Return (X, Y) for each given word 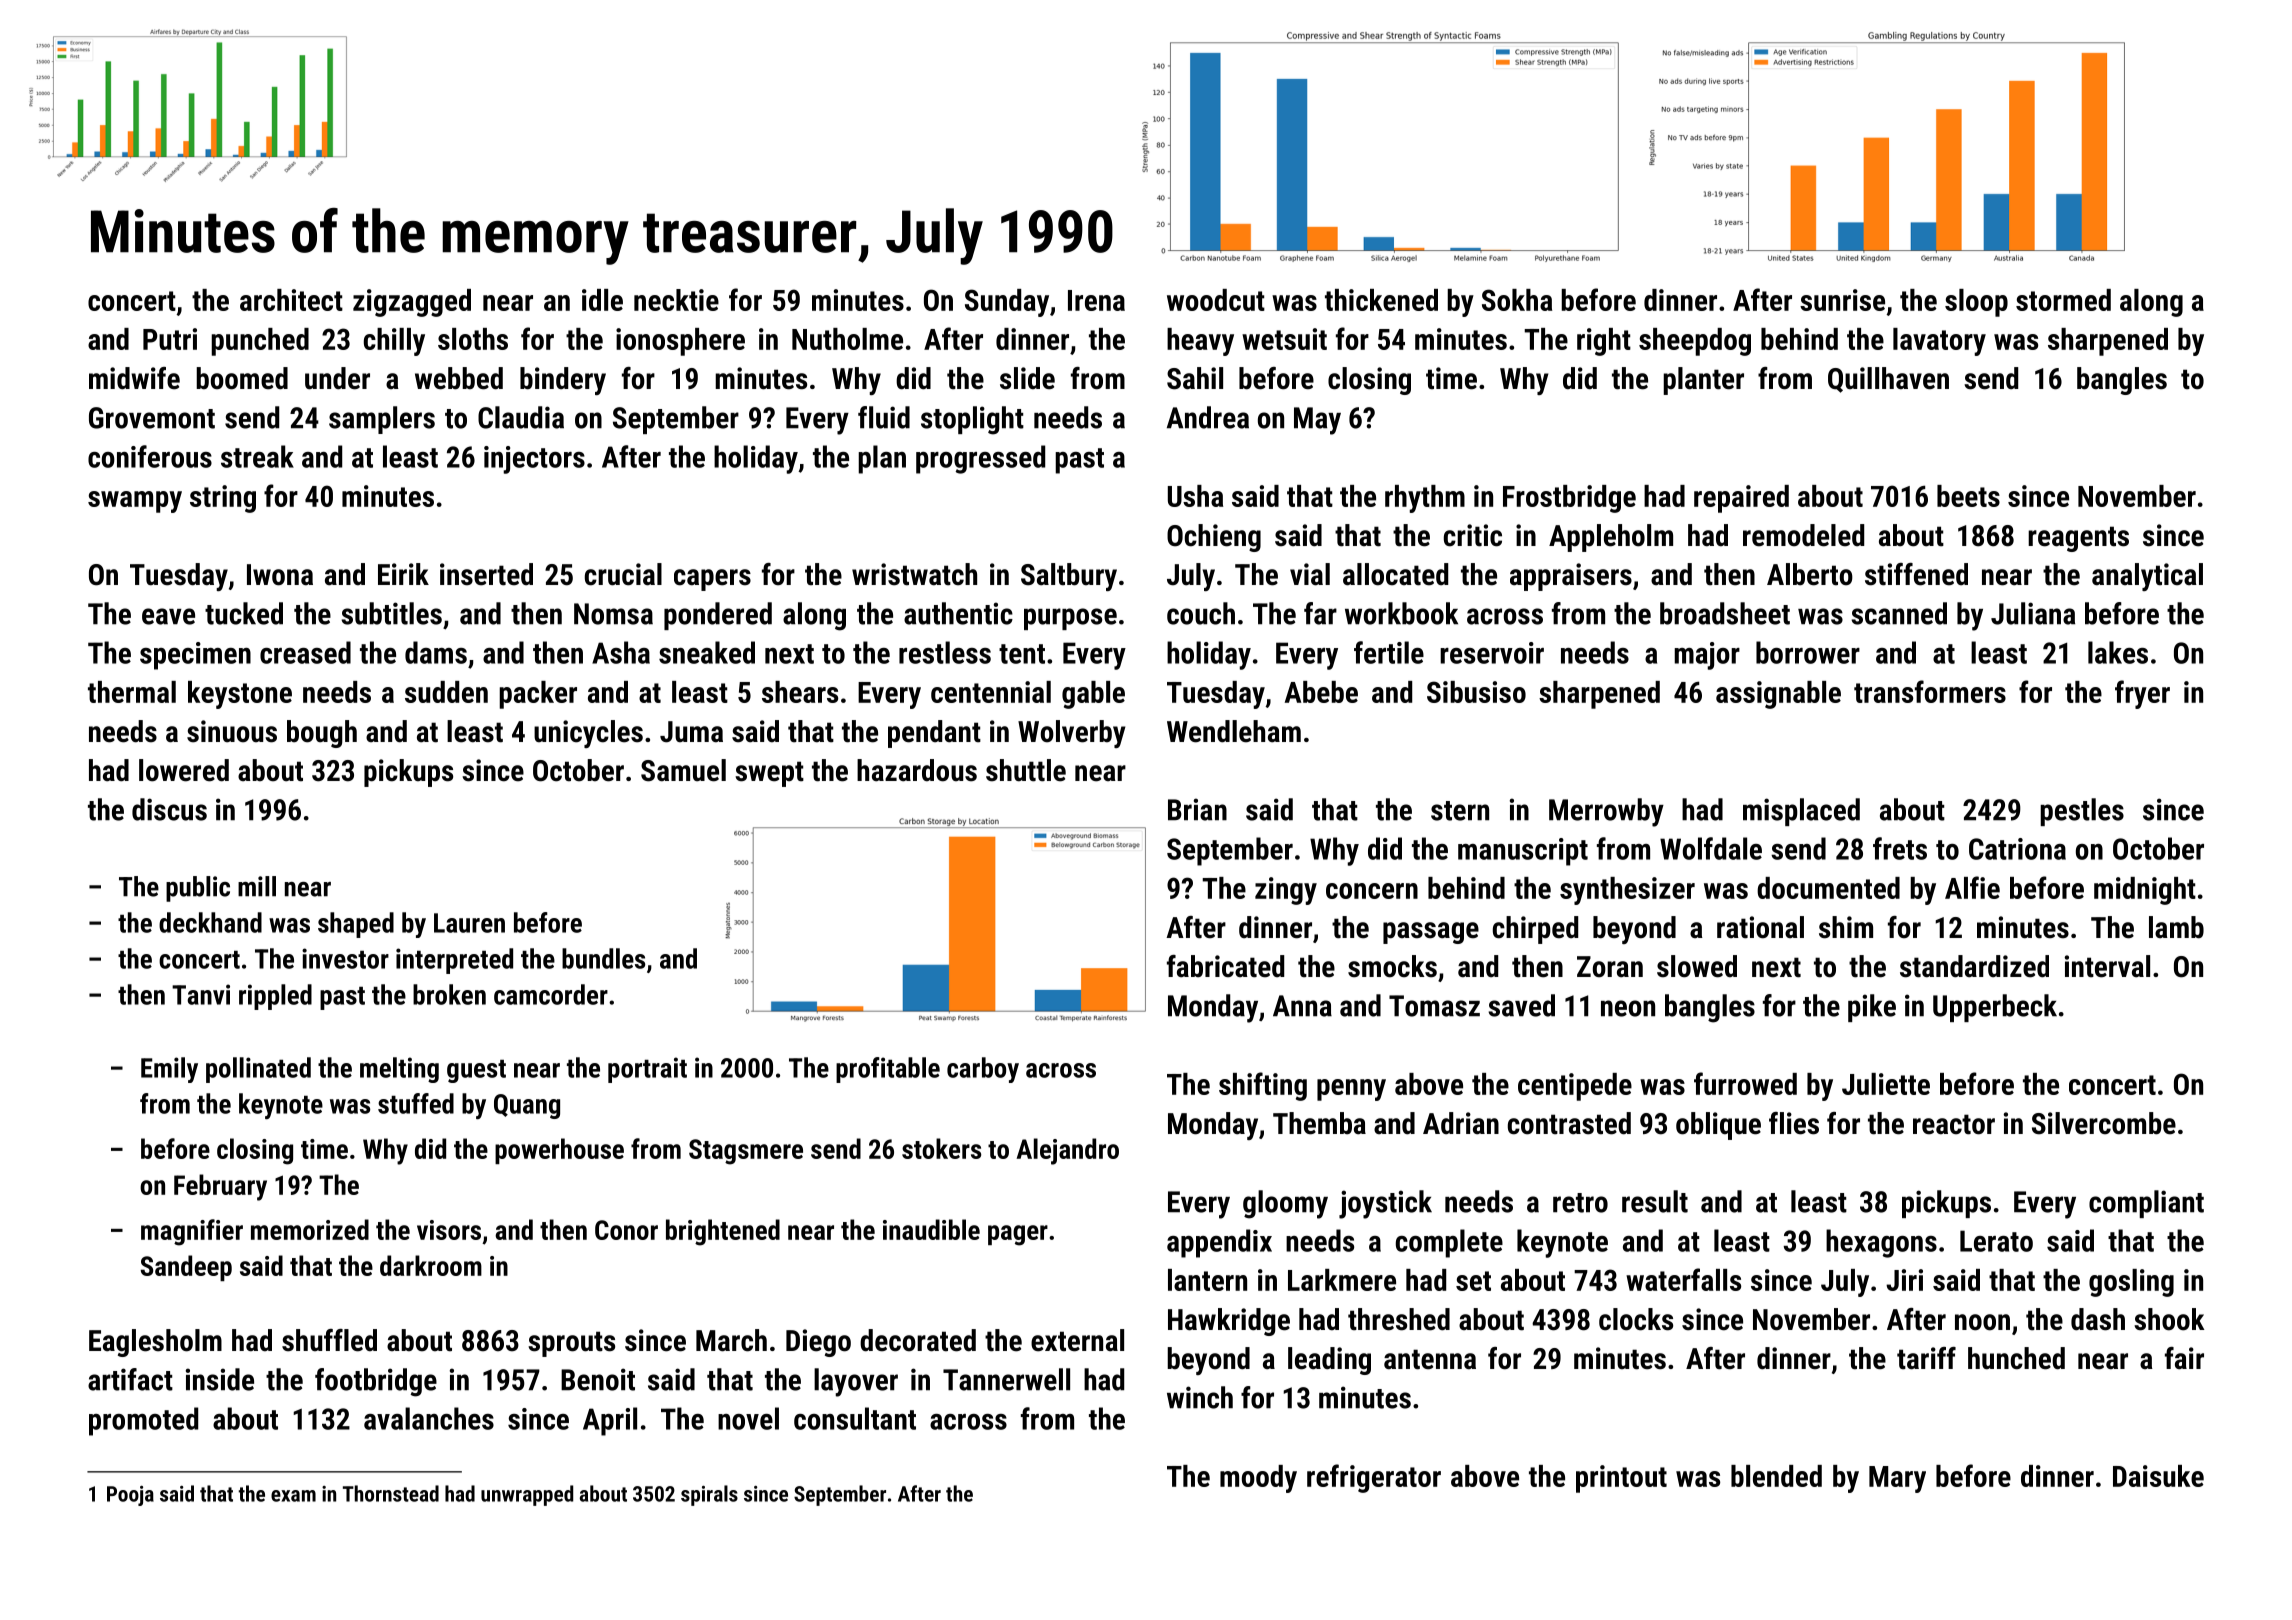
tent (1022, 654)
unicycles (588, 734)
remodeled (1803, 535)
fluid (884, 417)
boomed (242, 378)
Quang (527, 1106)
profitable (888, 1070)
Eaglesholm (155, 1343)
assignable (1778, 695)
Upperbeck (1995, 1008)
